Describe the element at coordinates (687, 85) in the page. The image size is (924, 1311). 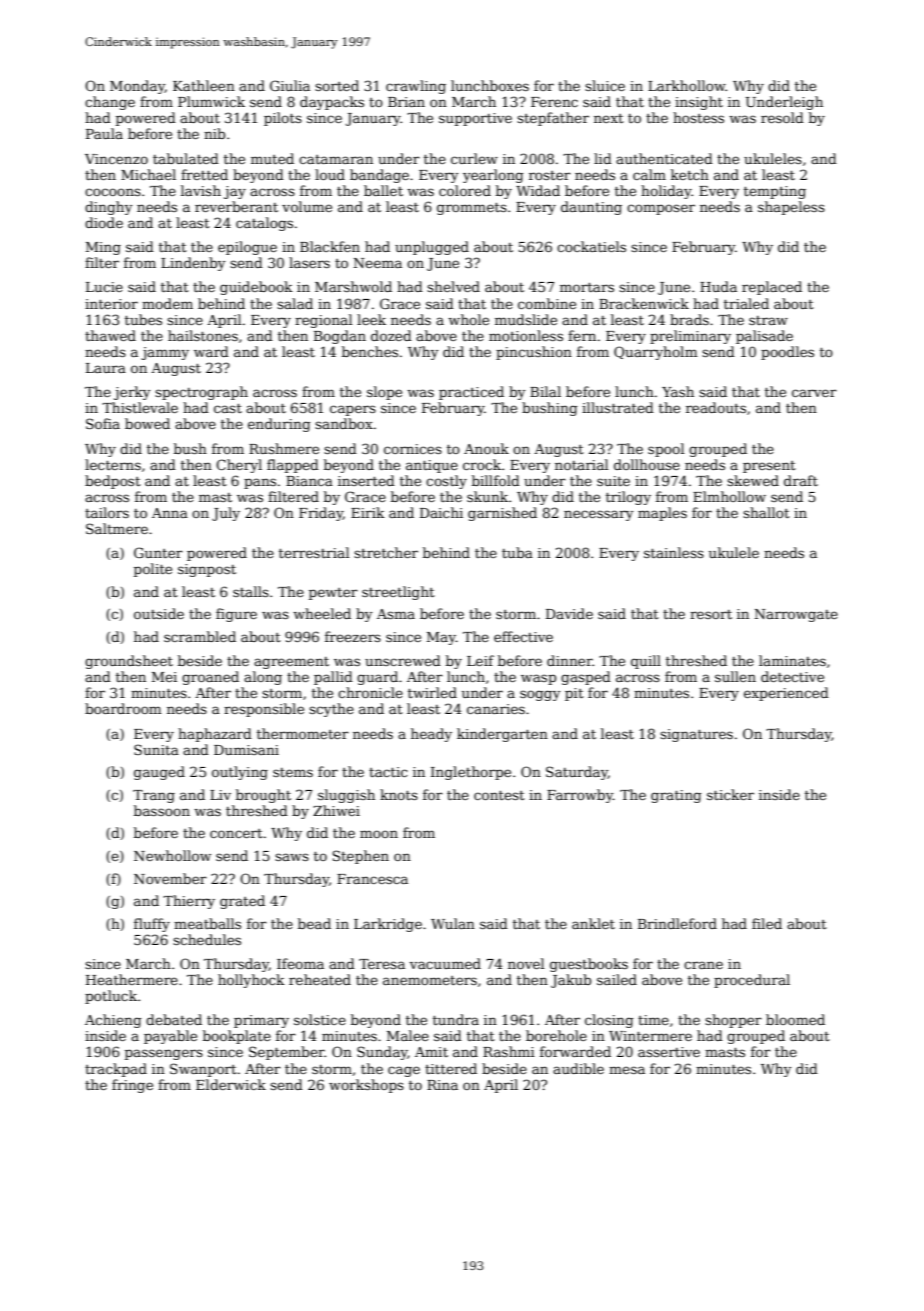
I see `Larkhollow` at that location.
